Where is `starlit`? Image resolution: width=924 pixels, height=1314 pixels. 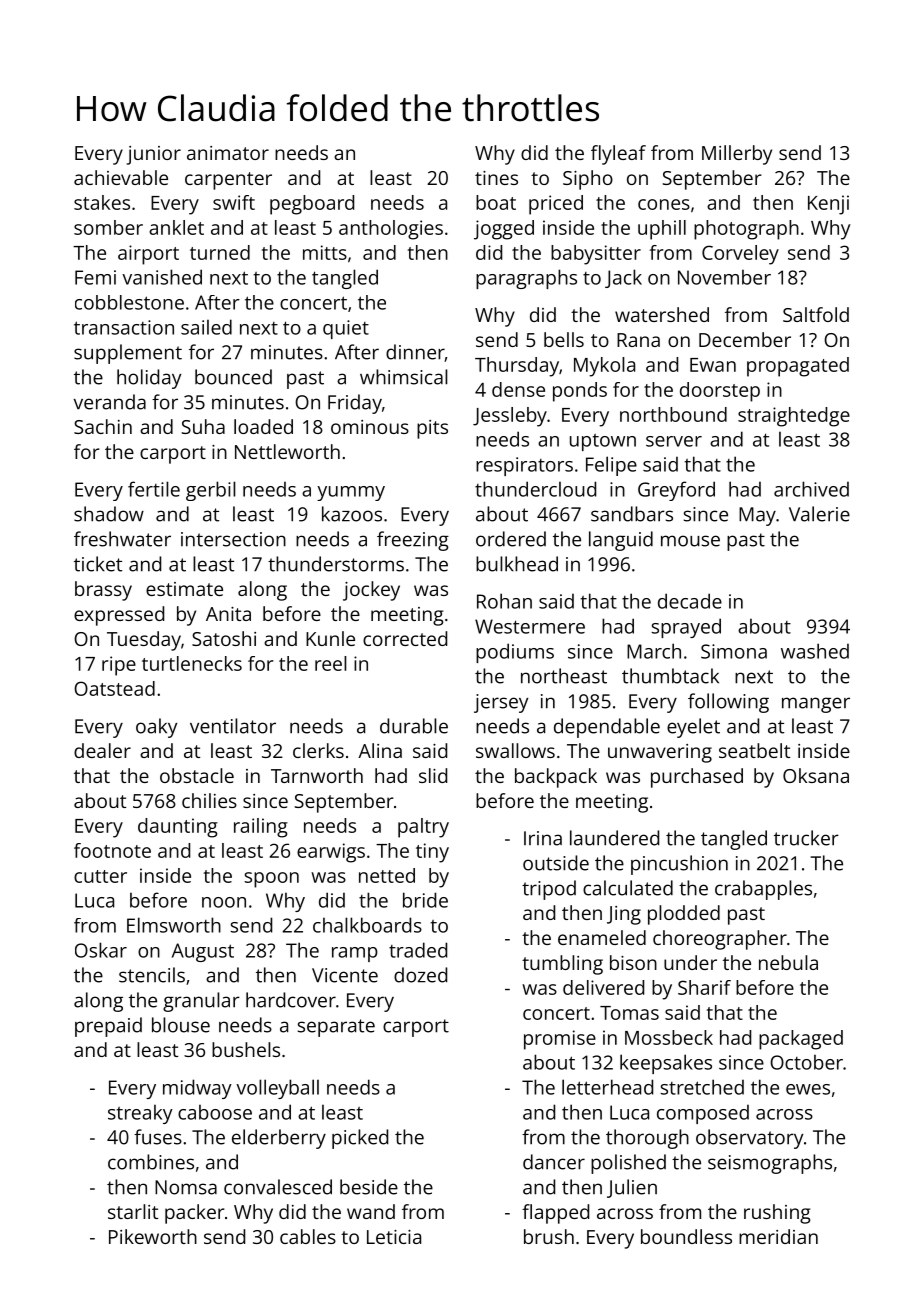 starlit is located at coordinates (133, 1211).
